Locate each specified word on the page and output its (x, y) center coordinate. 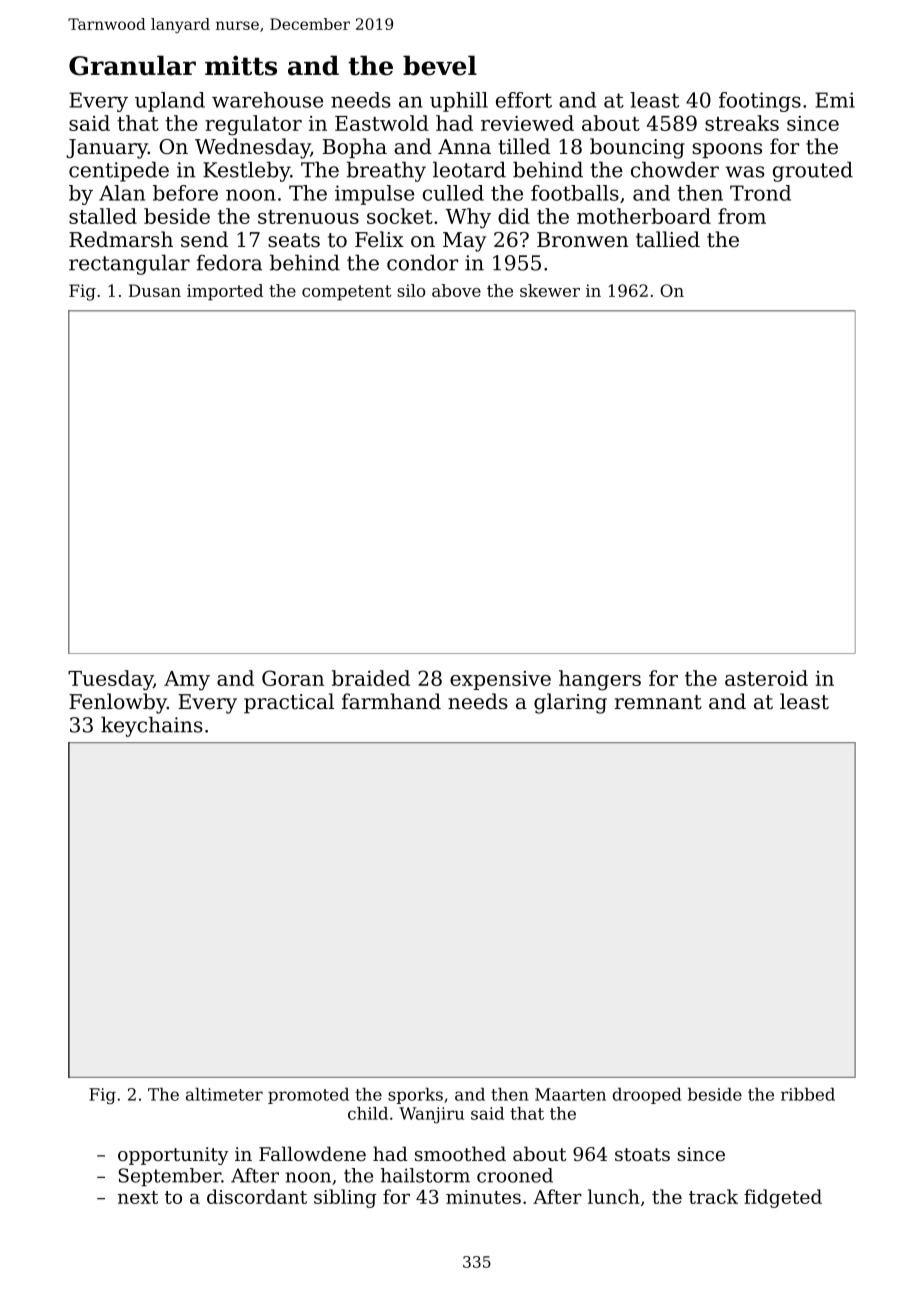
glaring (570, 703)
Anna (464, 147)
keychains (152, 727)
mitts (241, 66)
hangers (600, 680)
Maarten (570, 1094)
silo (411, 290)
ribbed (808, 1094)
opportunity (173, 1156)
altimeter (224, 1094)
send (204, 239)
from (742, 216)
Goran (293, 678)
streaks (742, 123)
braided (371, 678)
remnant (658, 702)
